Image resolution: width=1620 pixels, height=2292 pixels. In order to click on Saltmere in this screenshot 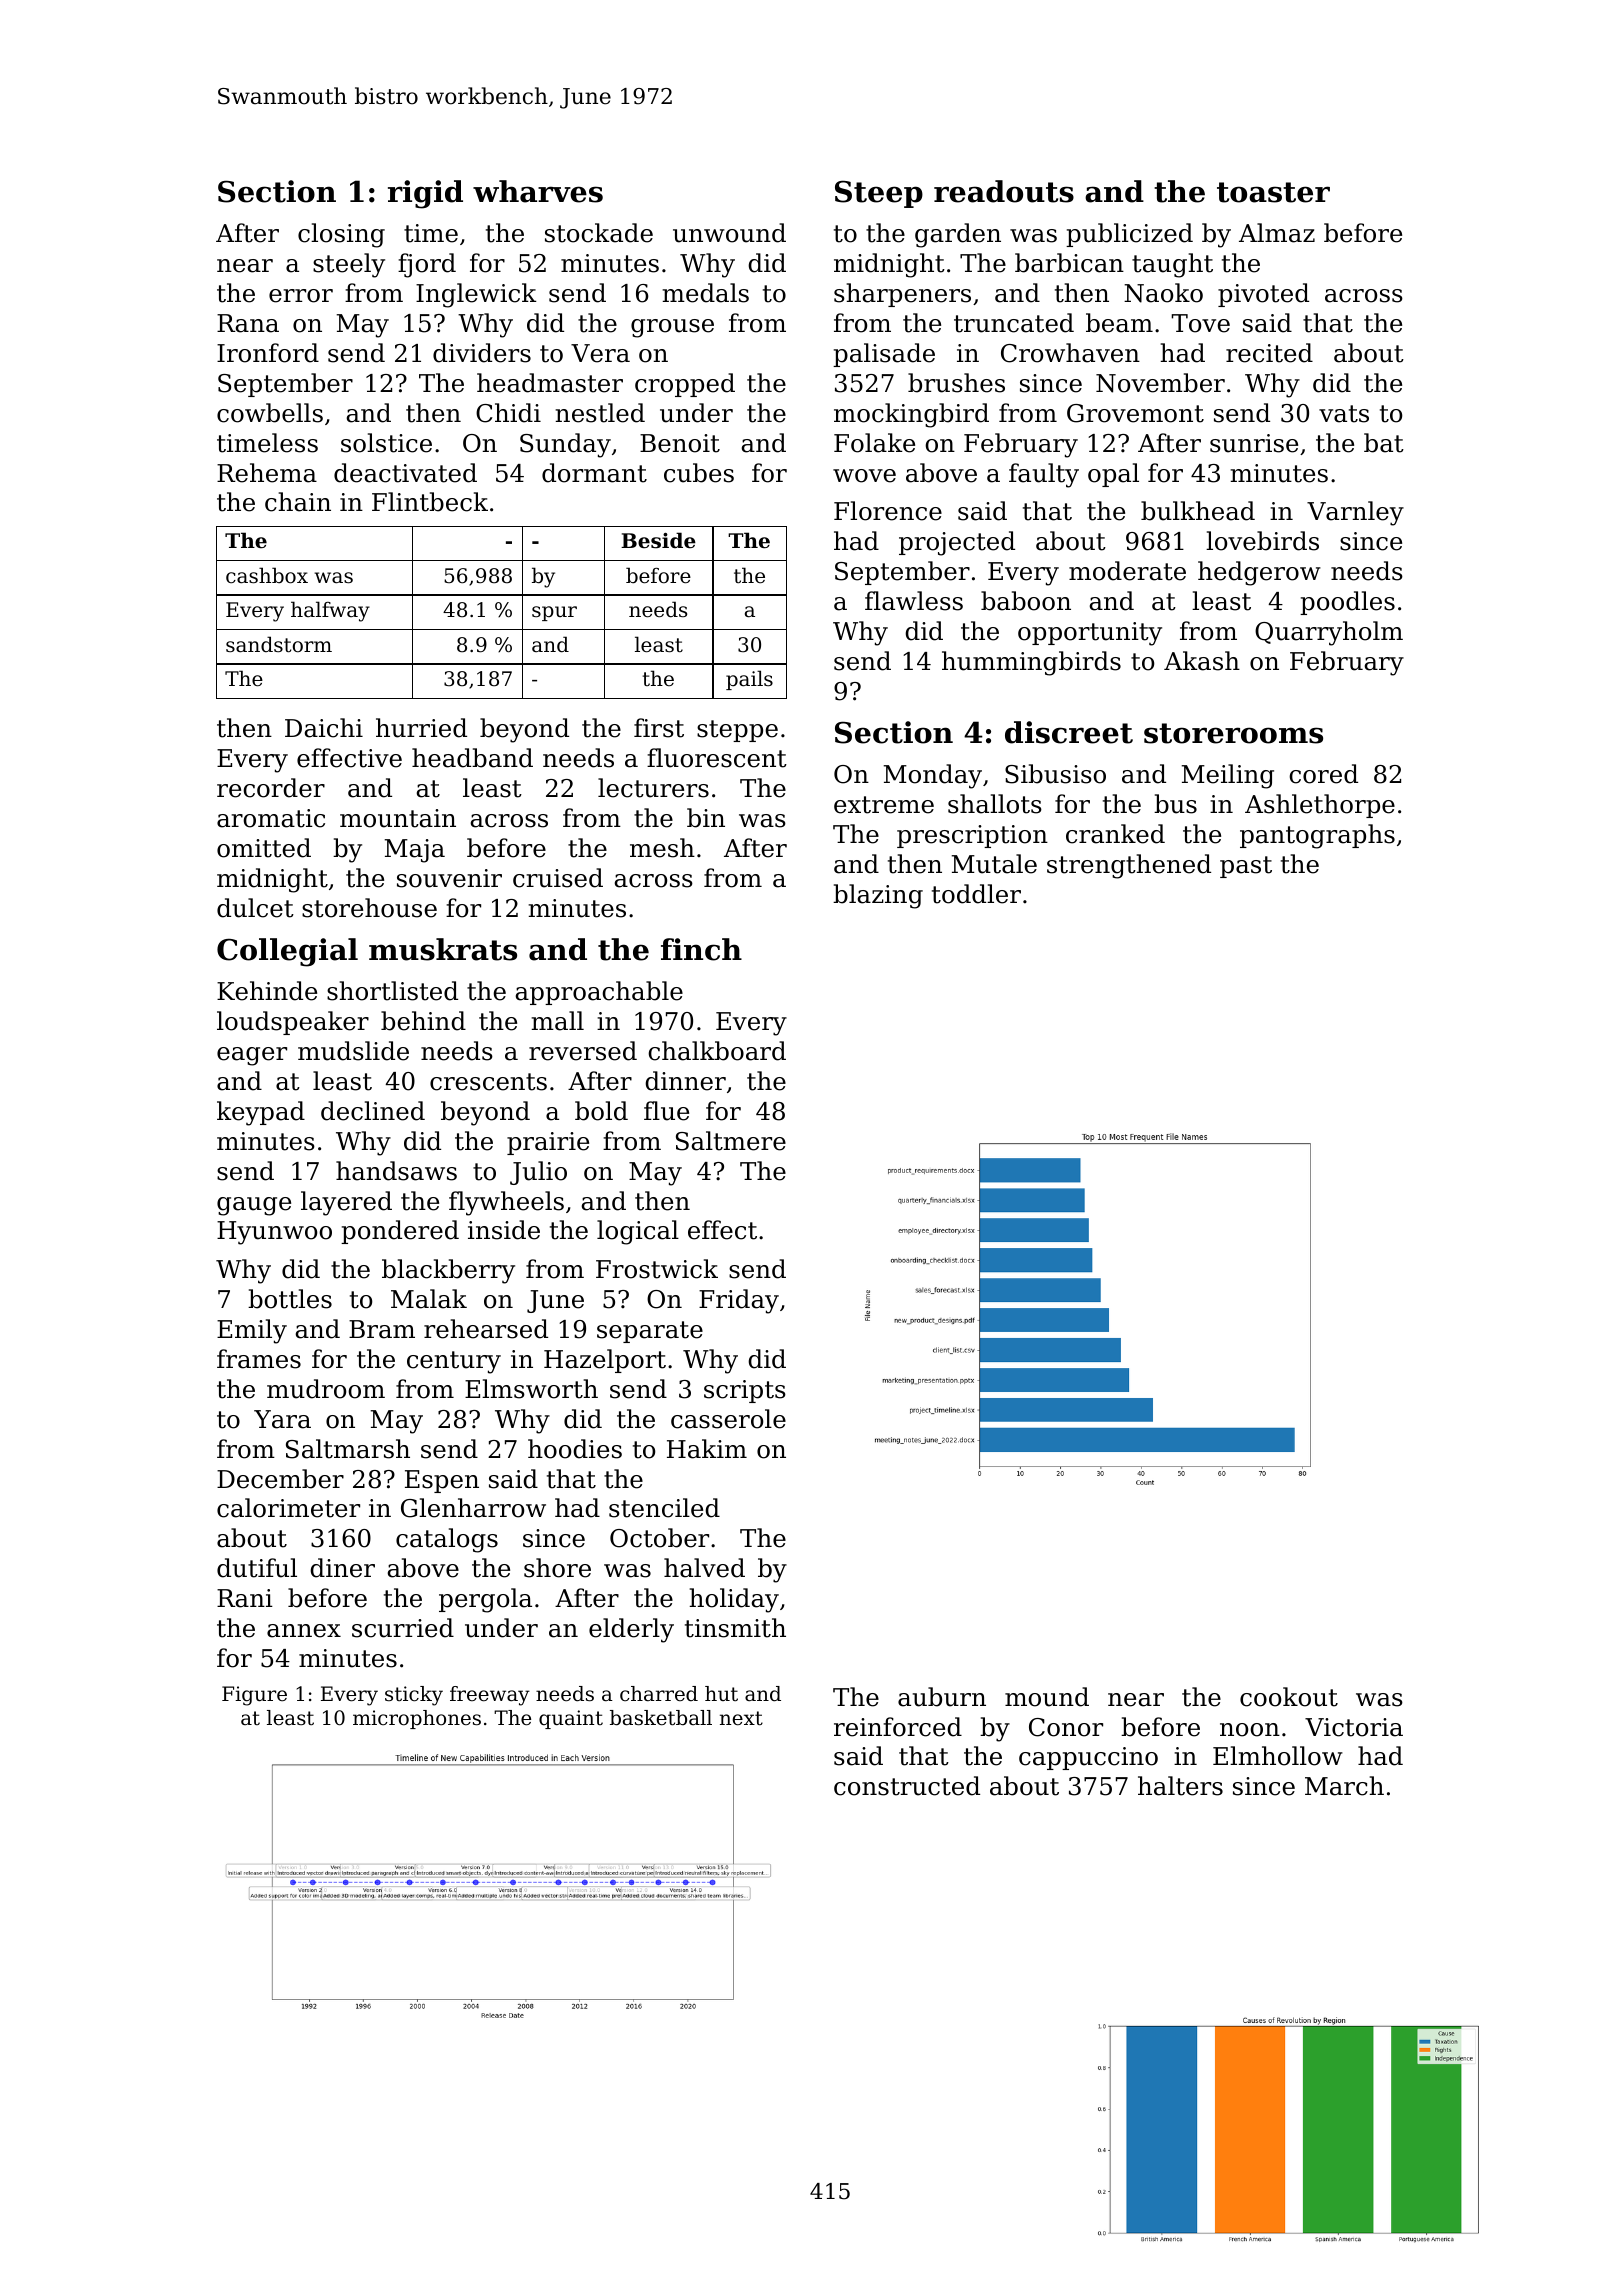, I will do `click(731, 1141)`.
